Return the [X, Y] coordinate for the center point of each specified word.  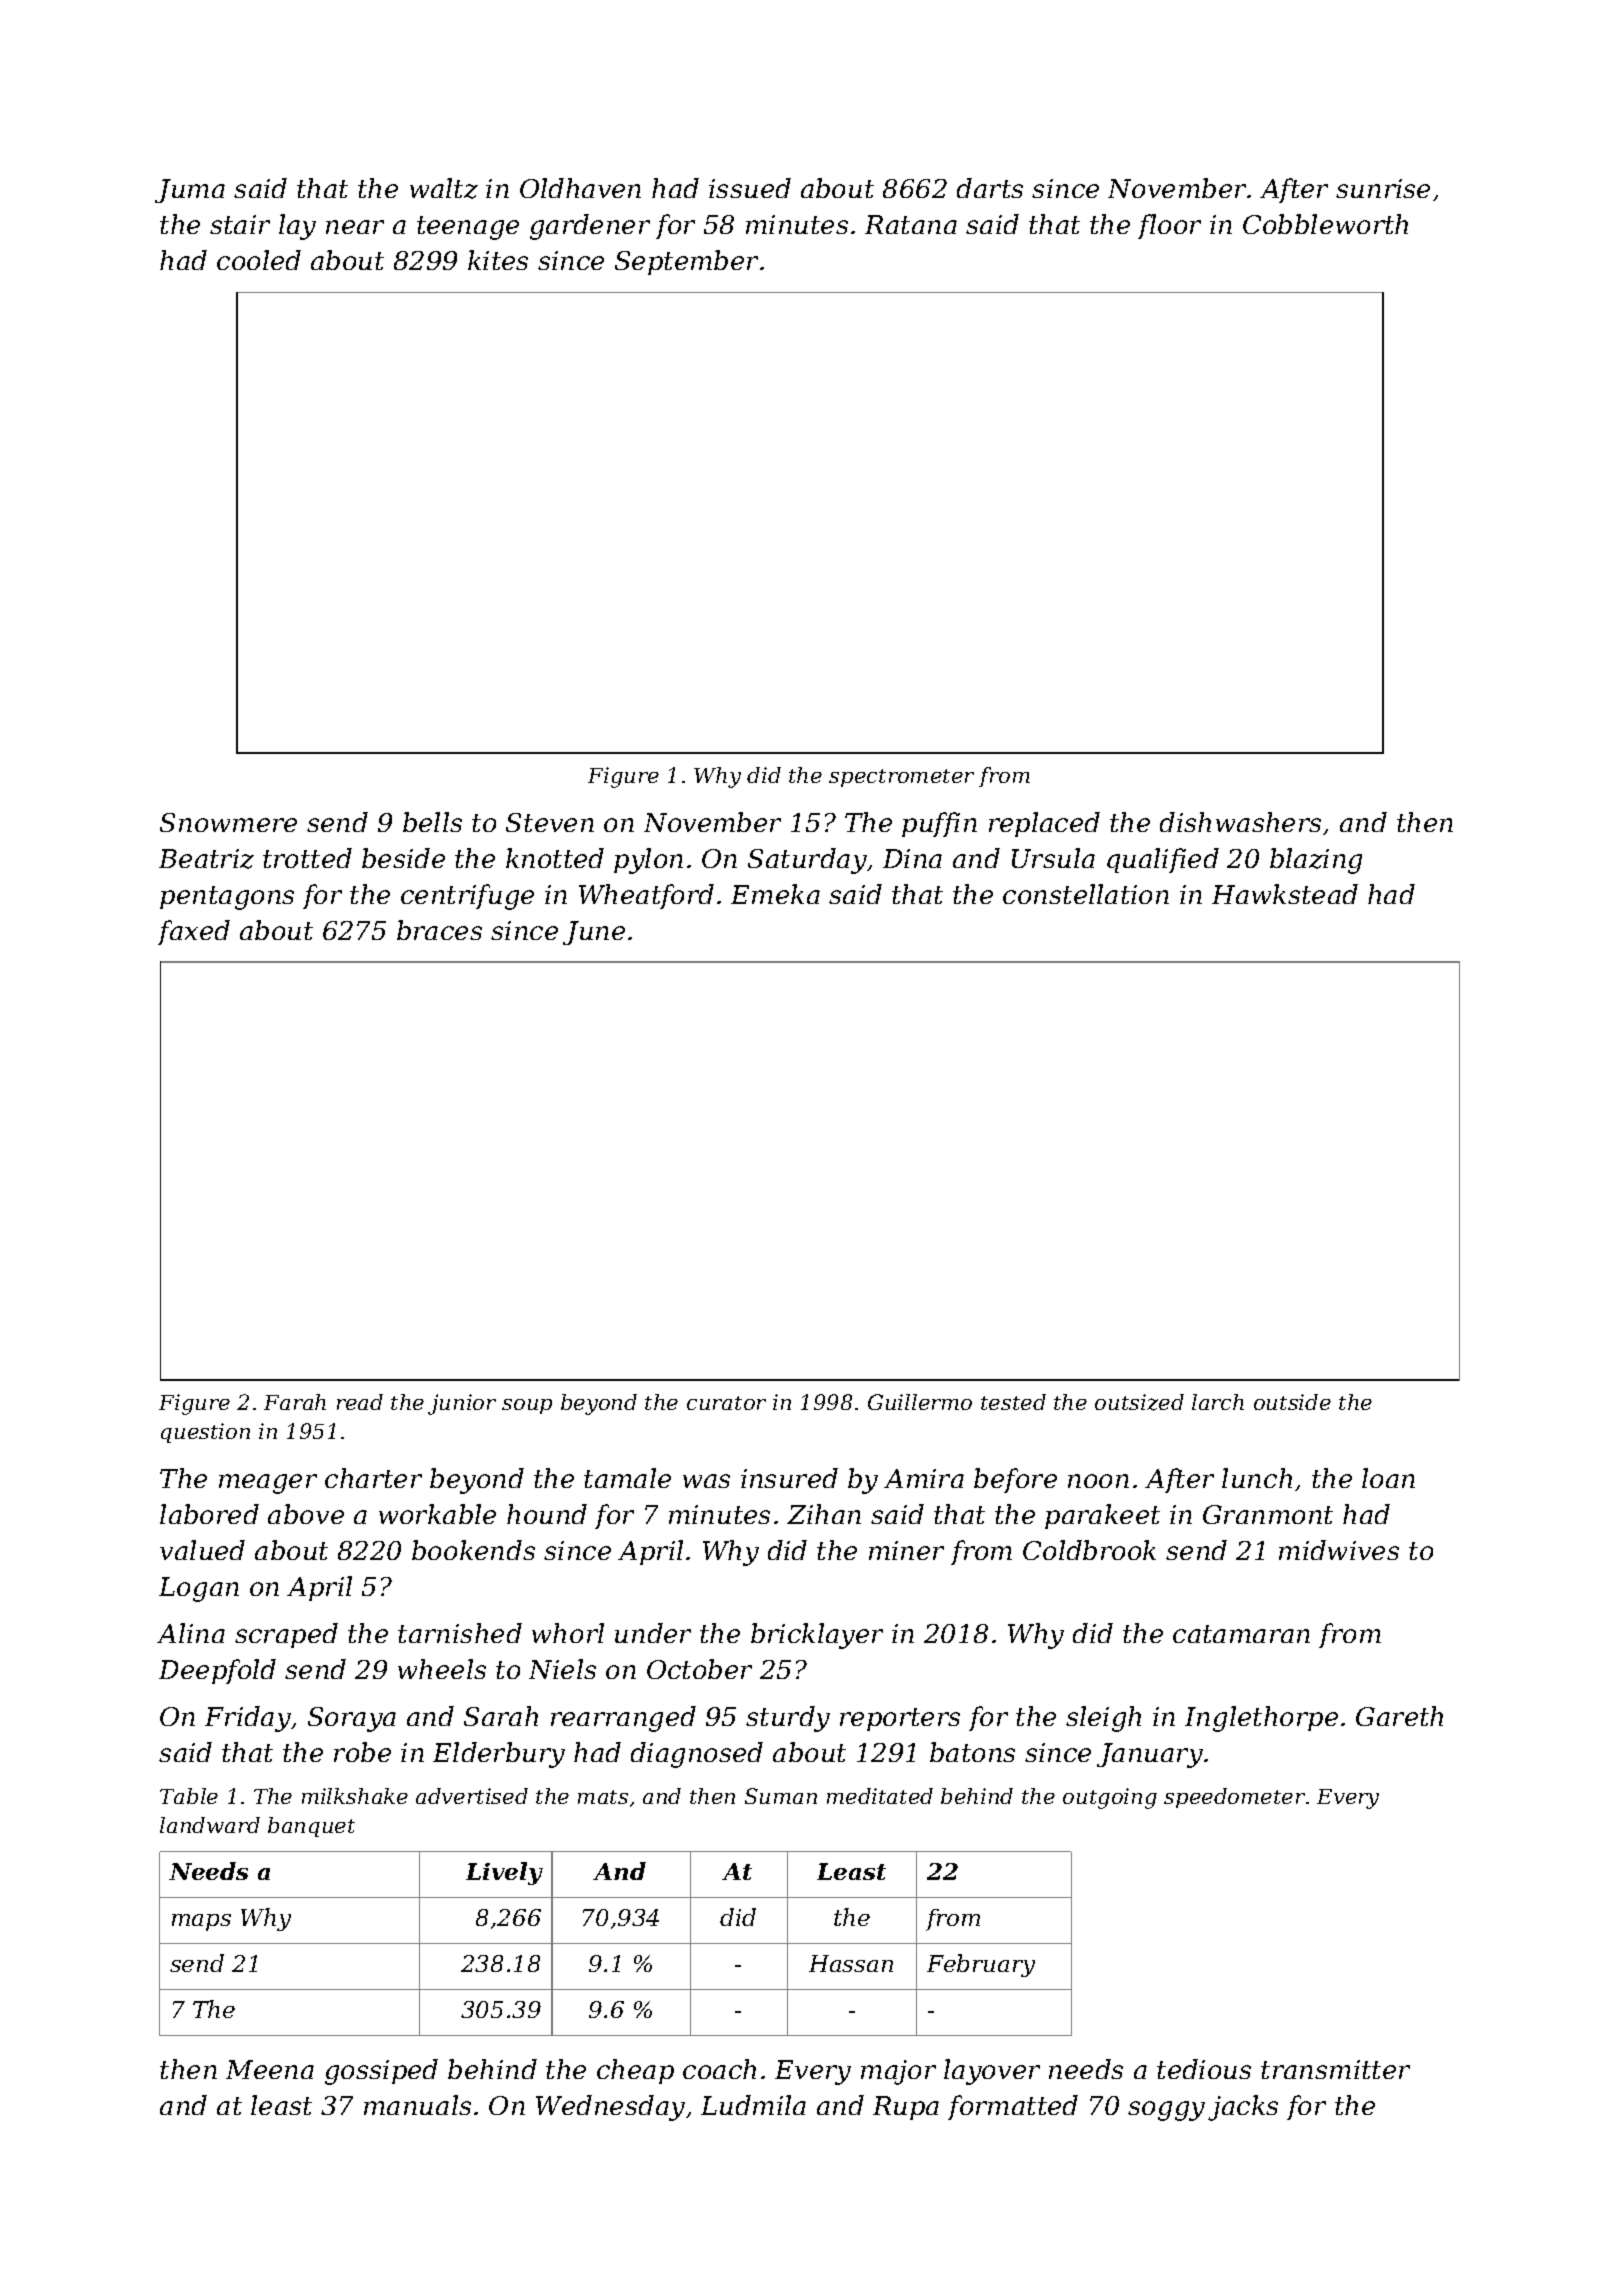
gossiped [381, 2072]
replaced [1044, 824]
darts [990, 188]
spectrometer [901, 778]
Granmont [1268, 1514]
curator [726, 1403]
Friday [248, 1719]
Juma [190, 191]
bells [432, 822]
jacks [1243, 2108]
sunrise [1383, 188]
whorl [568, 1633]
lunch [1257, 1478]
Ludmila [753, 2105]
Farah [295, 1402]
